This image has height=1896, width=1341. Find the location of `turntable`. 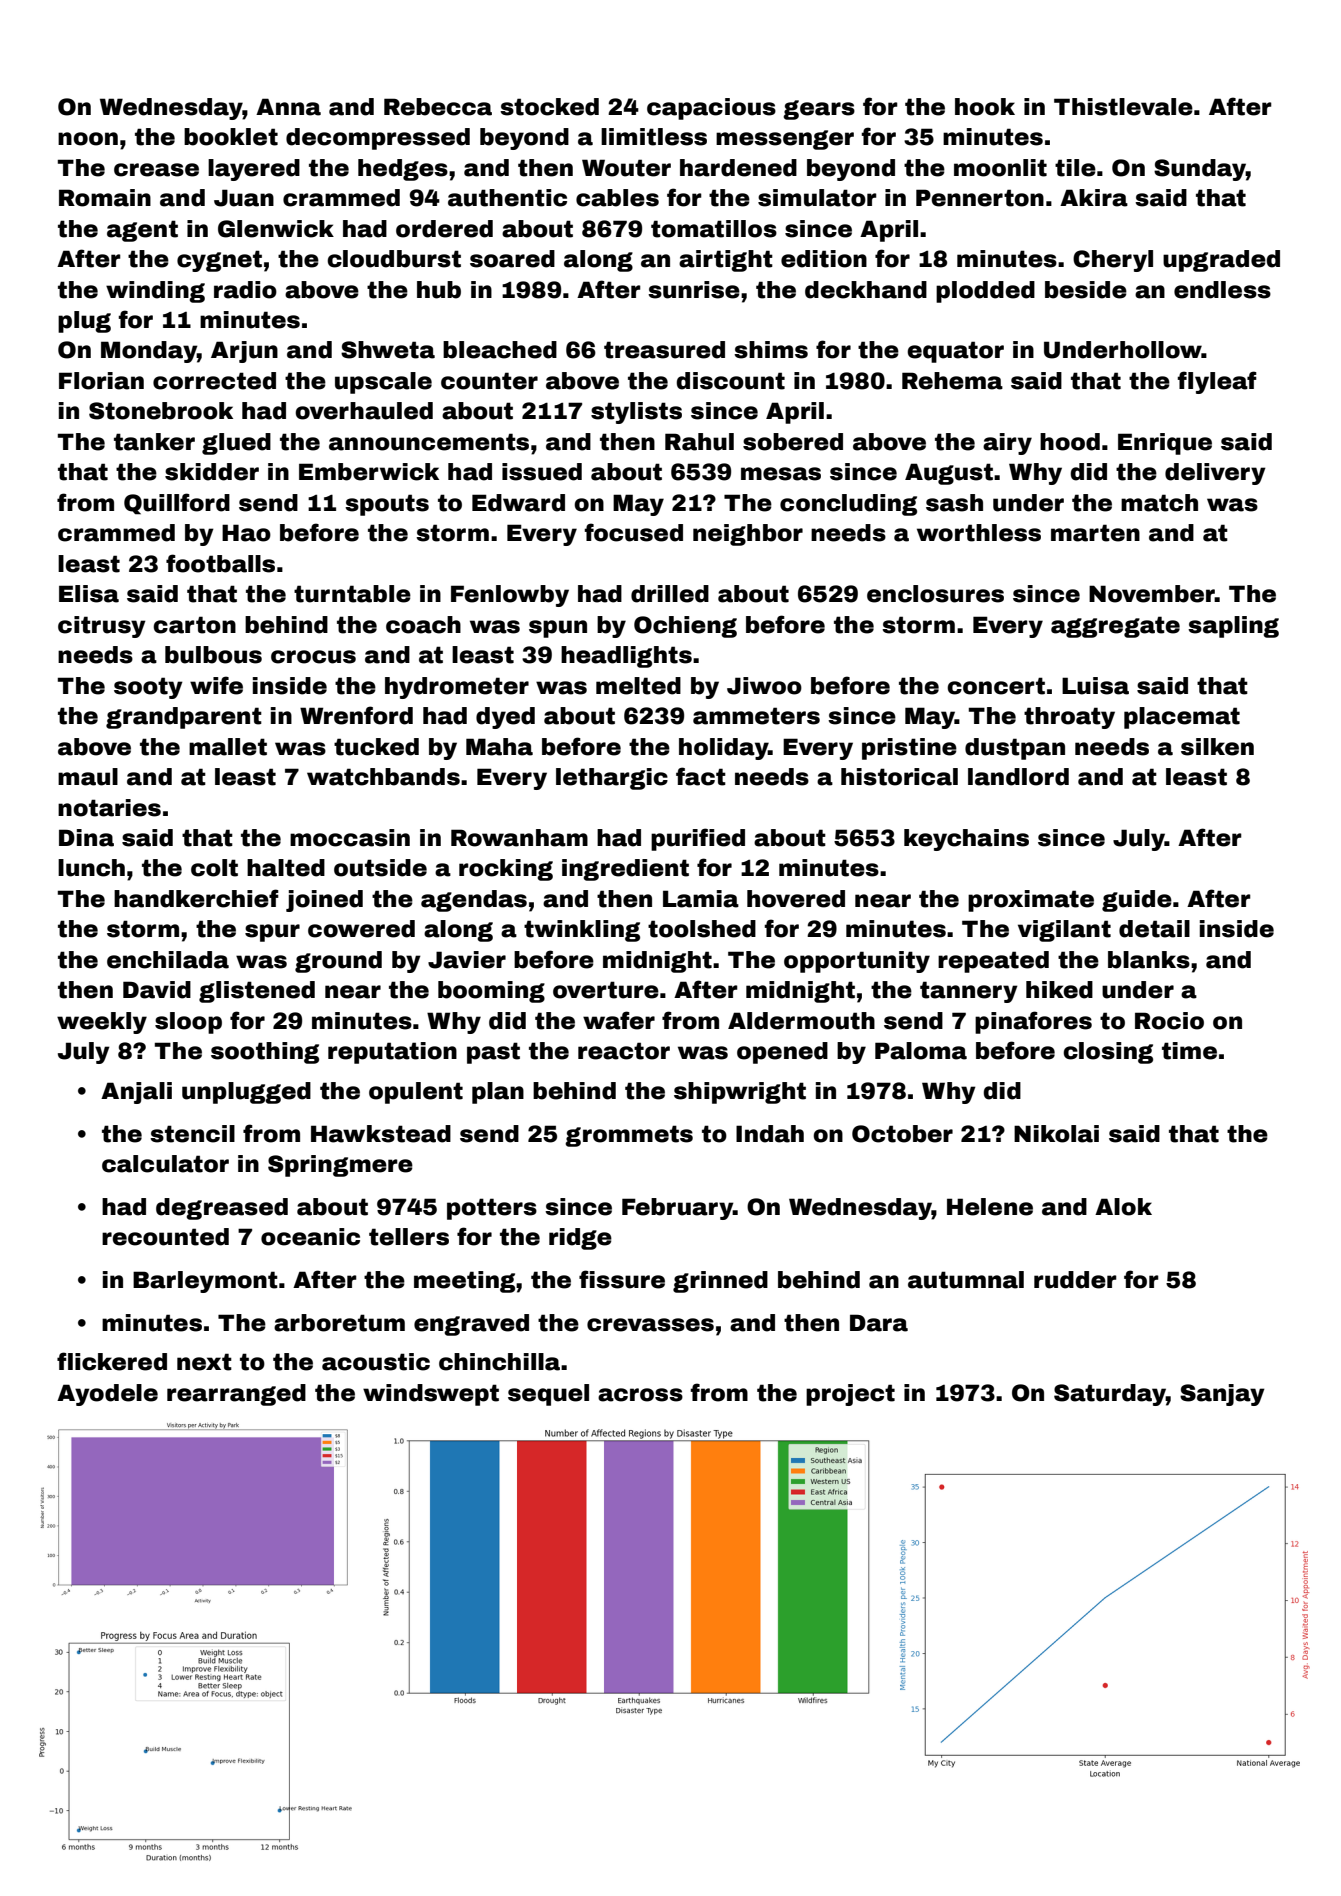

turntable is located at coordinates (352, 594).
